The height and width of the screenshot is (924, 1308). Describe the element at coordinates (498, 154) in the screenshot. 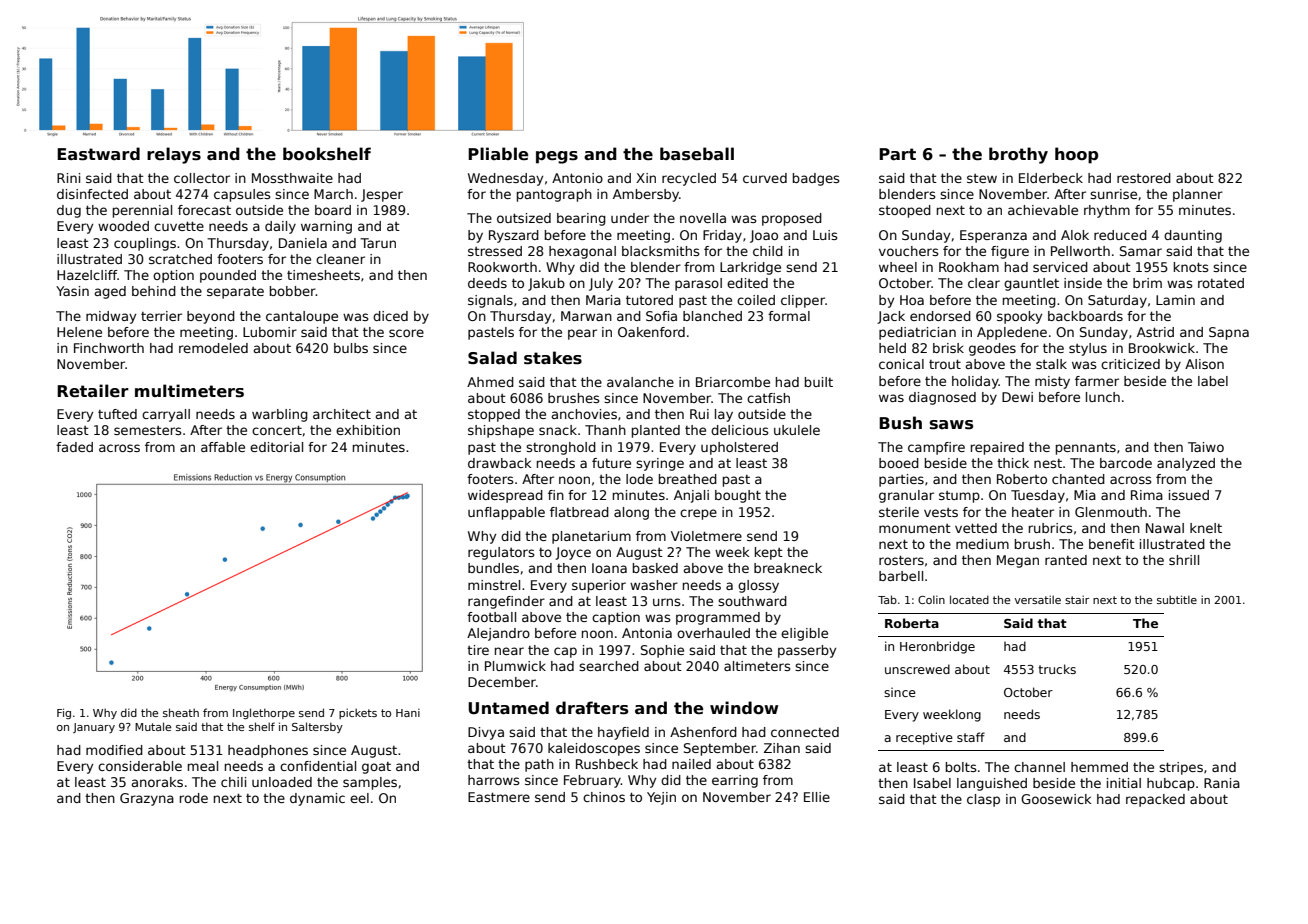

I see `Pliable` at that location.
